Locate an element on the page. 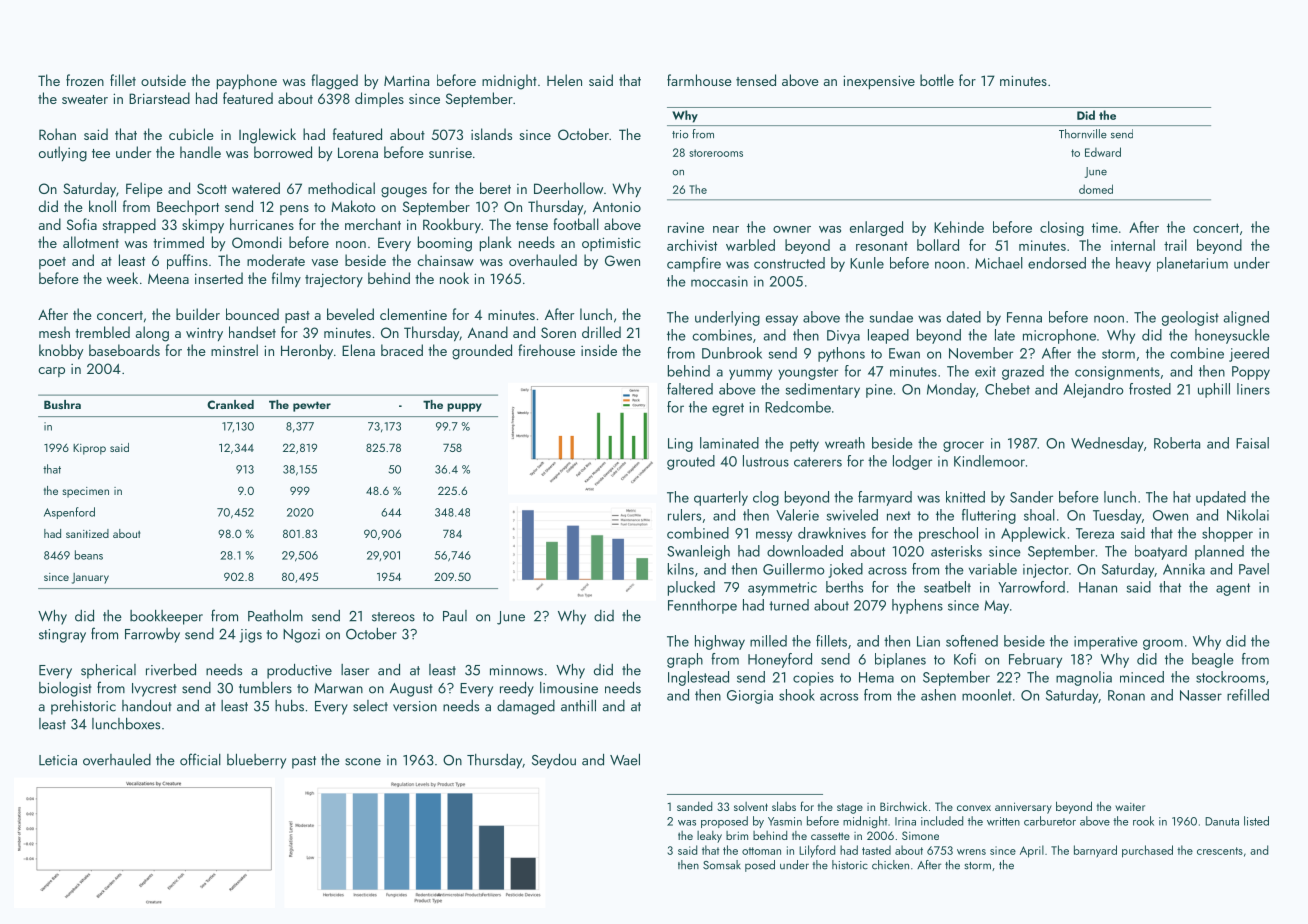  outside is located at coordinates (163, 80).
